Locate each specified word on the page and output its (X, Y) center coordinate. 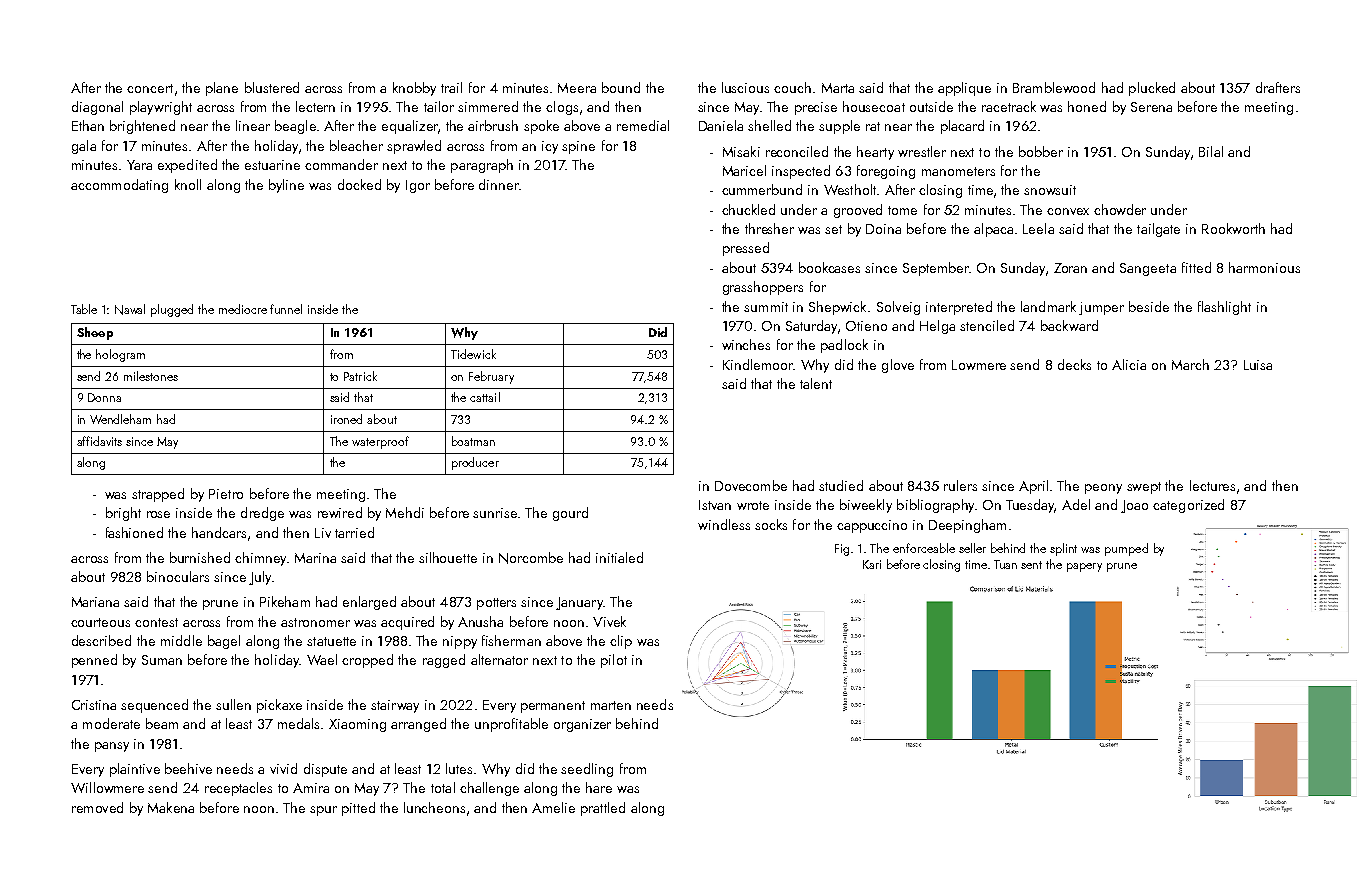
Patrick (360, 376)
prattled (603, 809)
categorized (1188, 506)
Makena (171, 807)
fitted (1196, 267)
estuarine (272, 165)
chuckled (748, 209)
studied (841, 485)
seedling (587, 770)
